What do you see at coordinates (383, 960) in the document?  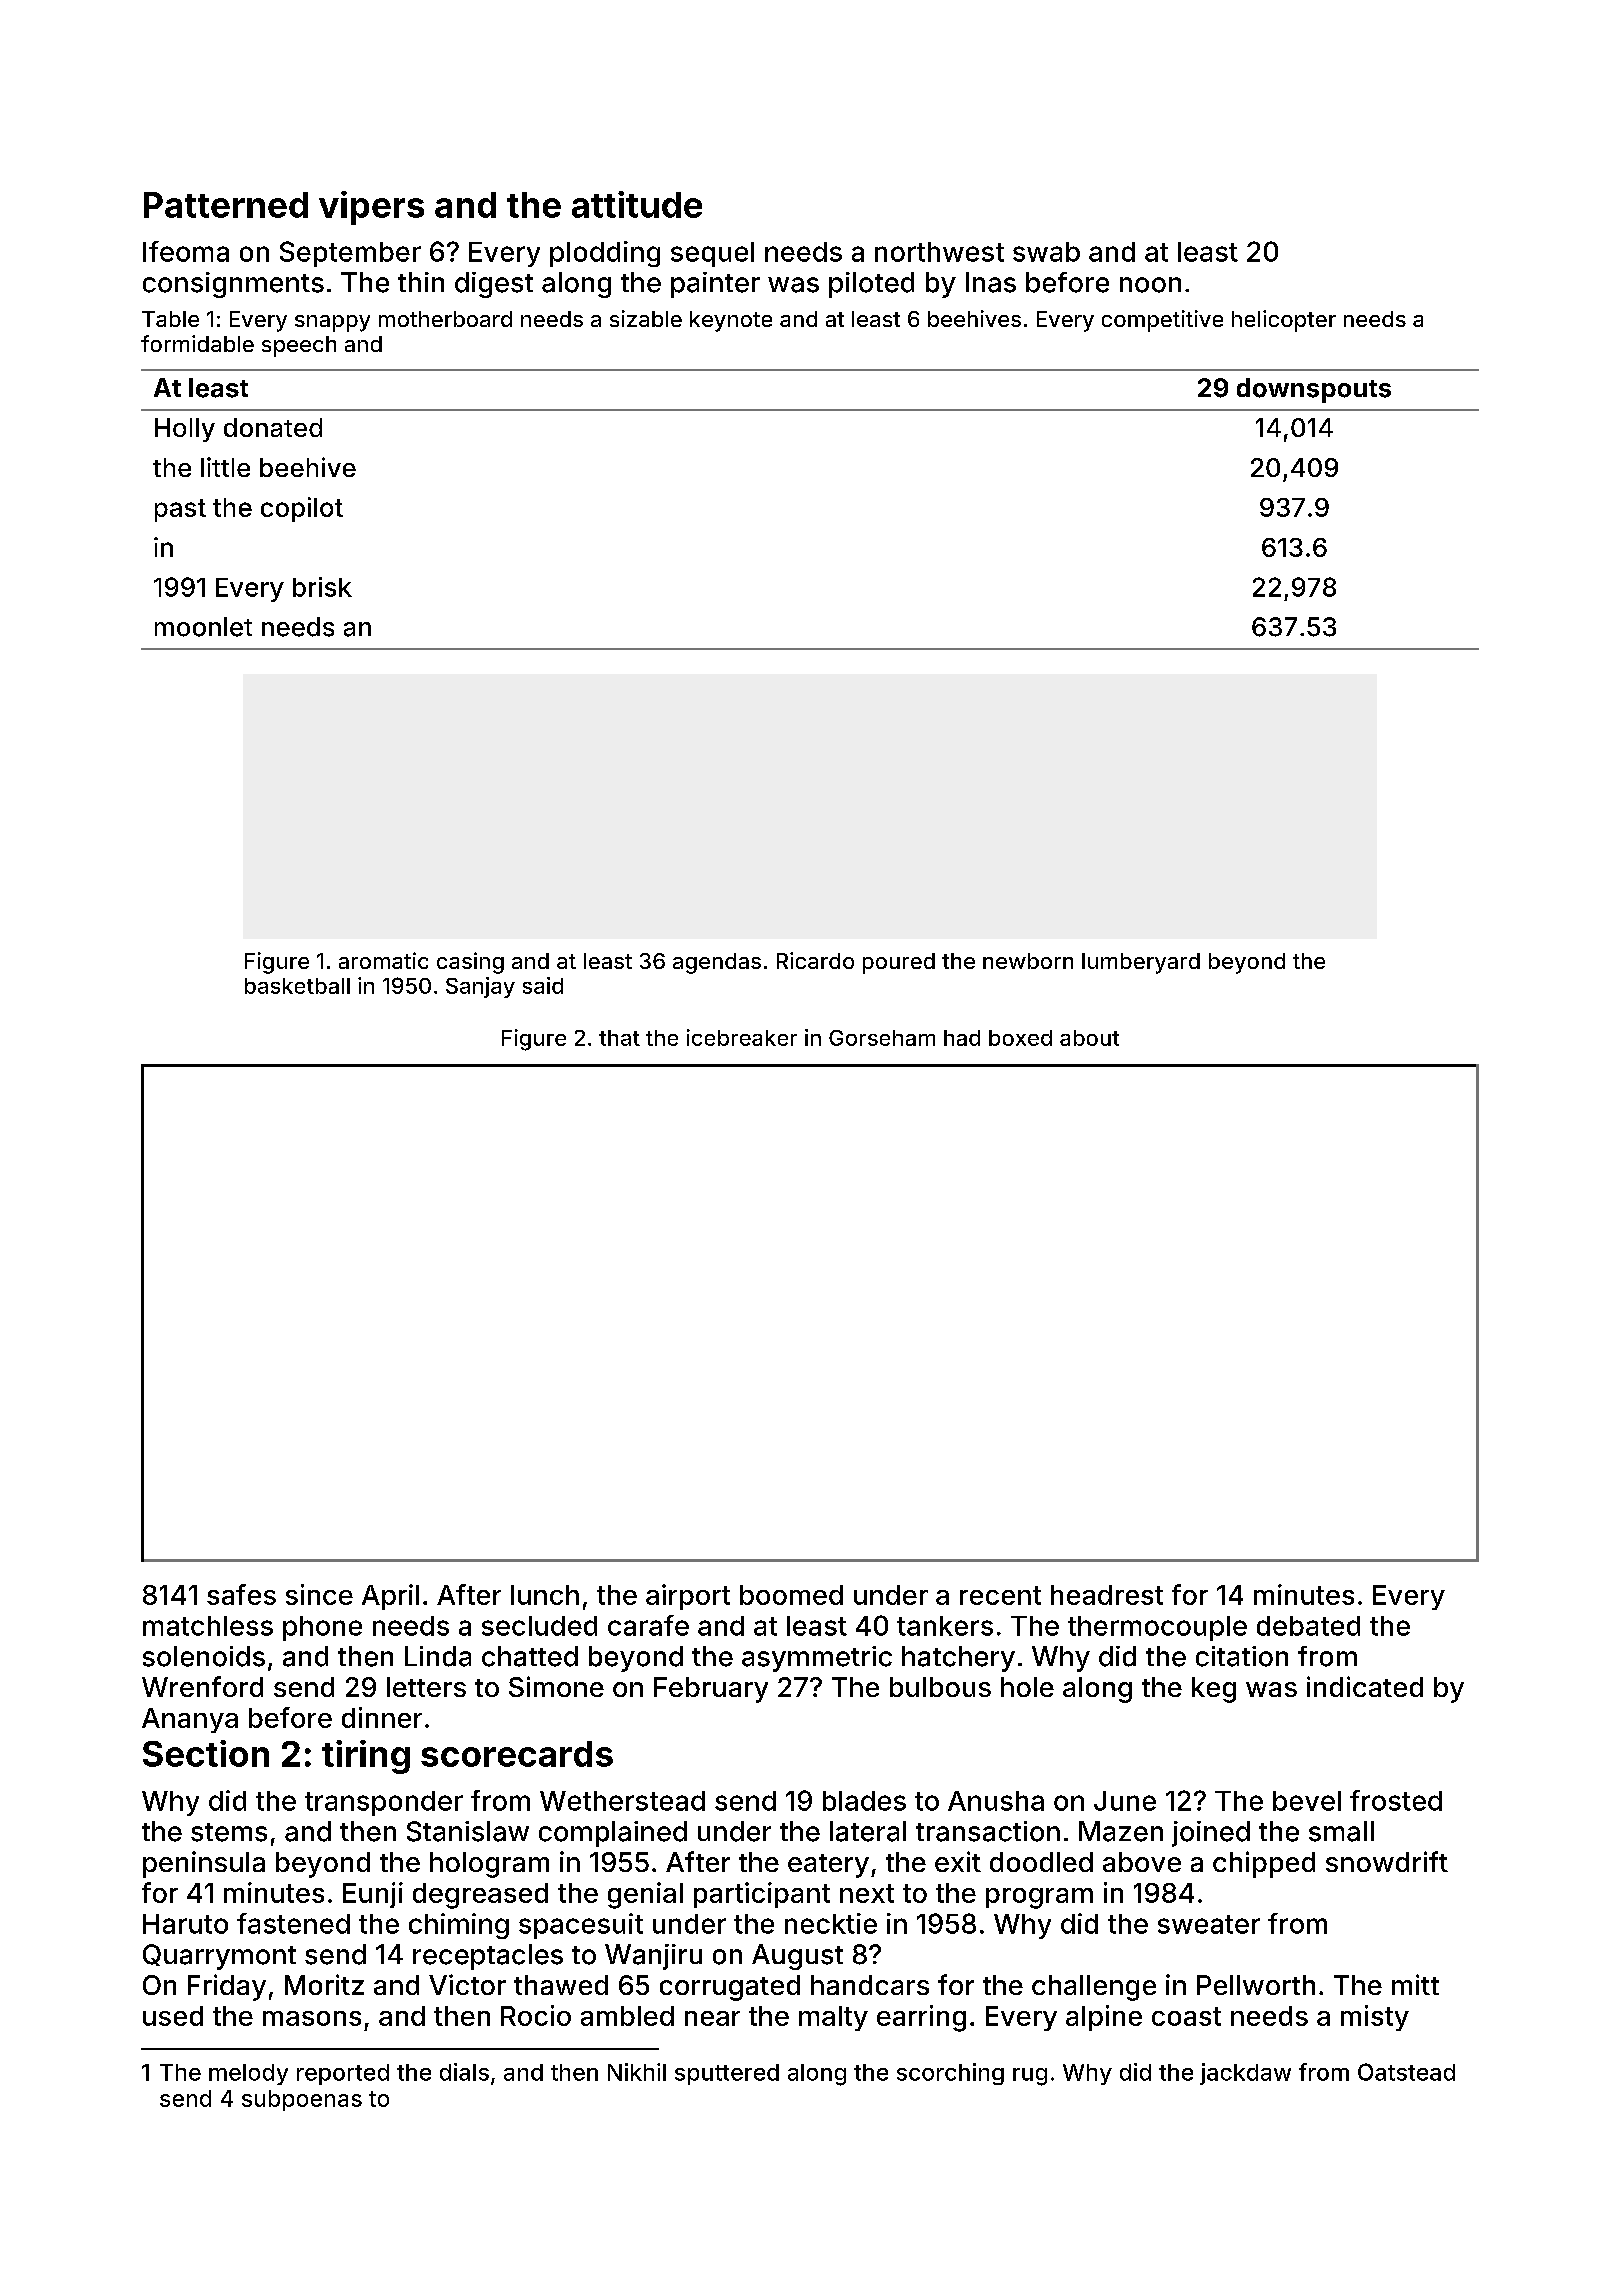 I see `aromatic` at bounding box center [383, 960].
